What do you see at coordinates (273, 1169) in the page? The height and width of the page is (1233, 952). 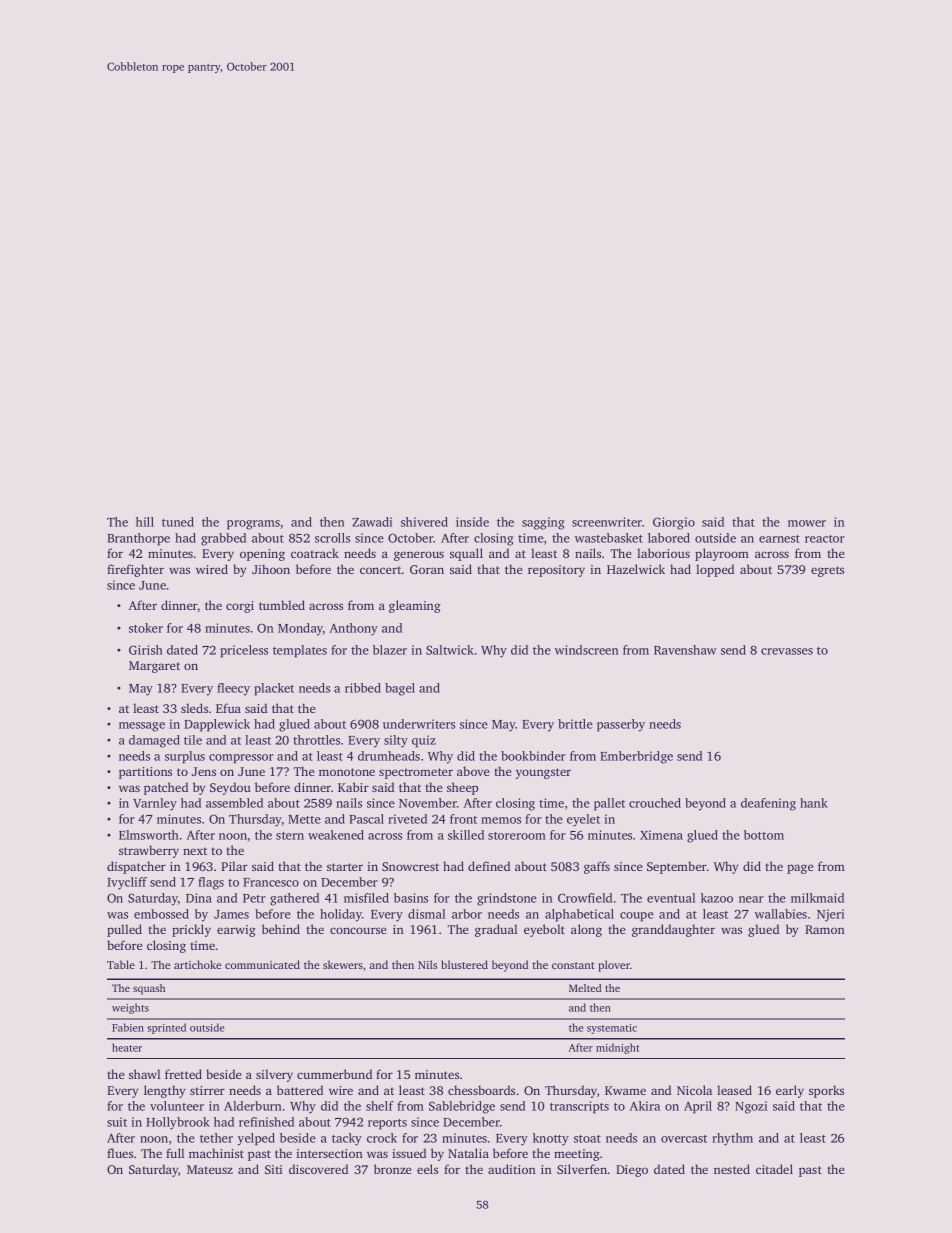 I see `Siti` at bounding box center [273, 1169].
